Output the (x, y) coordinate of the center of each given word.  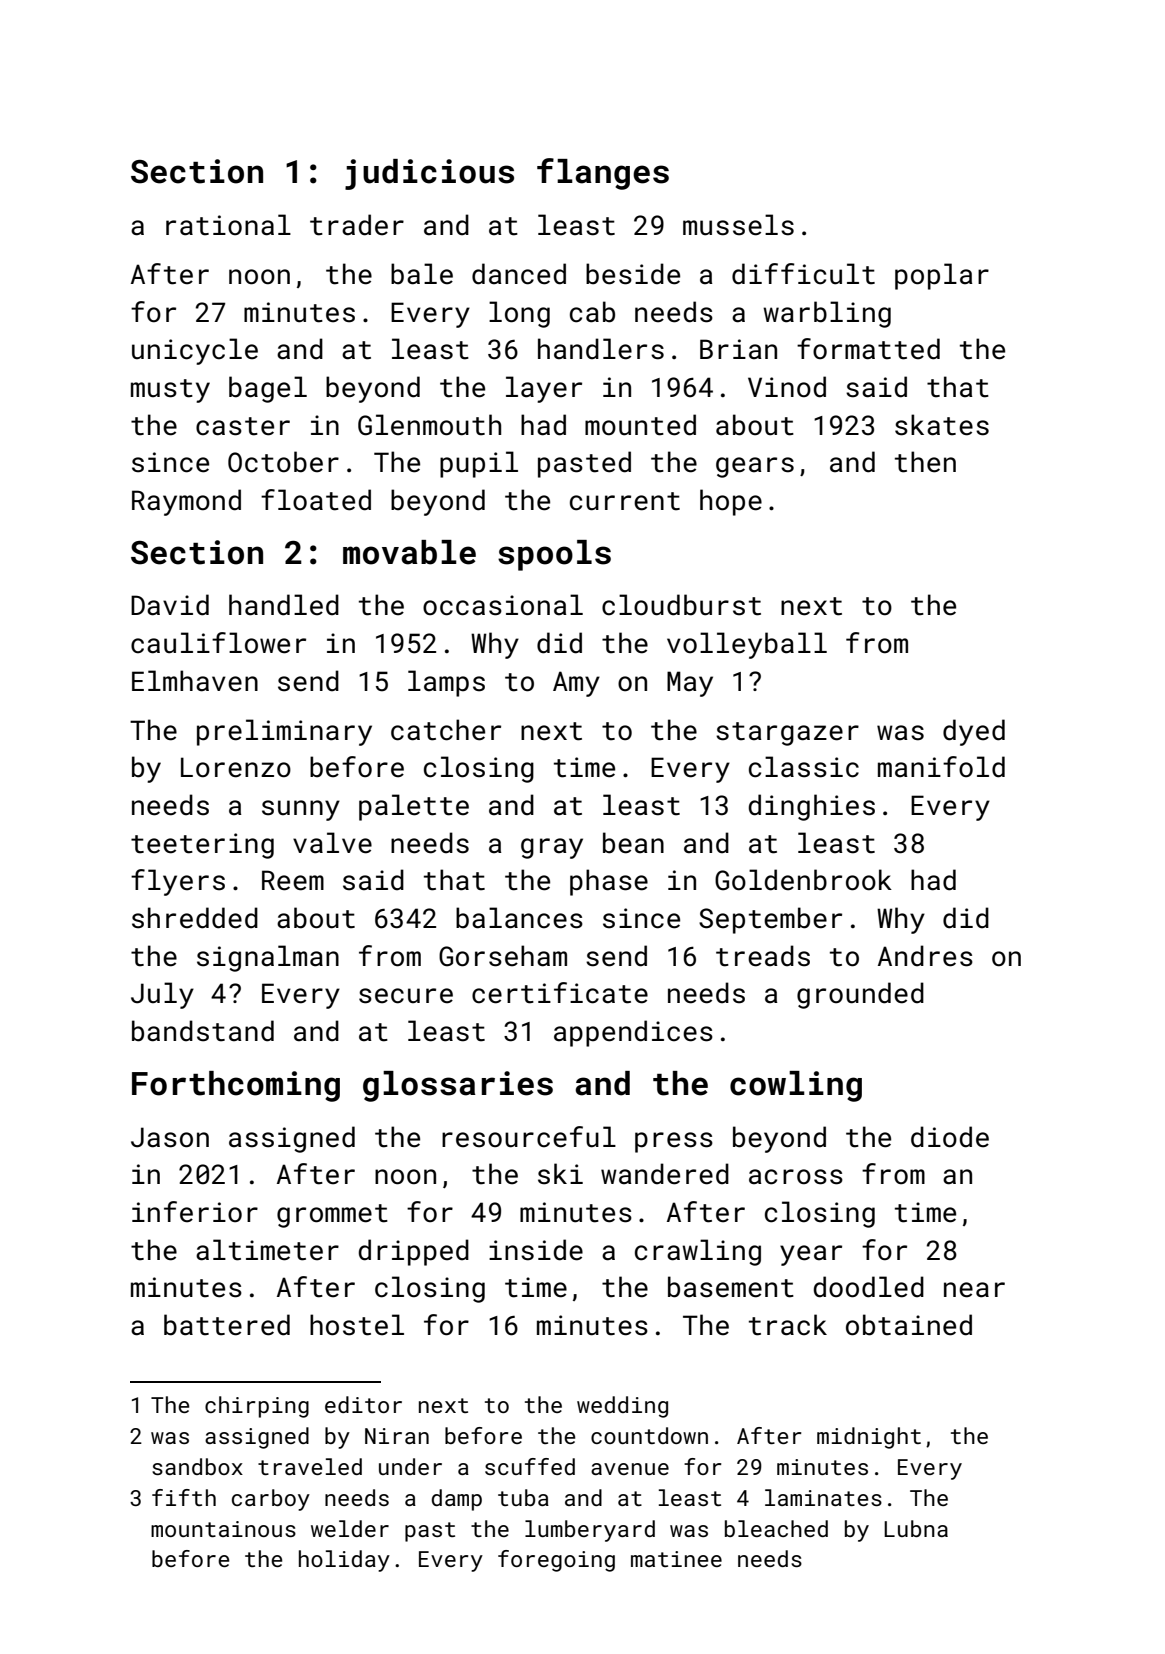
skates (942, 425)
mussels (738, 225)
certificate (560, 993)
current (625, 501)
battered (227, 1325)
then (925, 462)
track (788, 1325)
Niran (397, 1436)
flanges (603, 174)
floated (316, 500)
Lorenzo (236, 767)
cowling (796, 1086)
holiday (344, 1561)
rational (228, 225)
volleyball (747, 645)
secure (406, 996)
